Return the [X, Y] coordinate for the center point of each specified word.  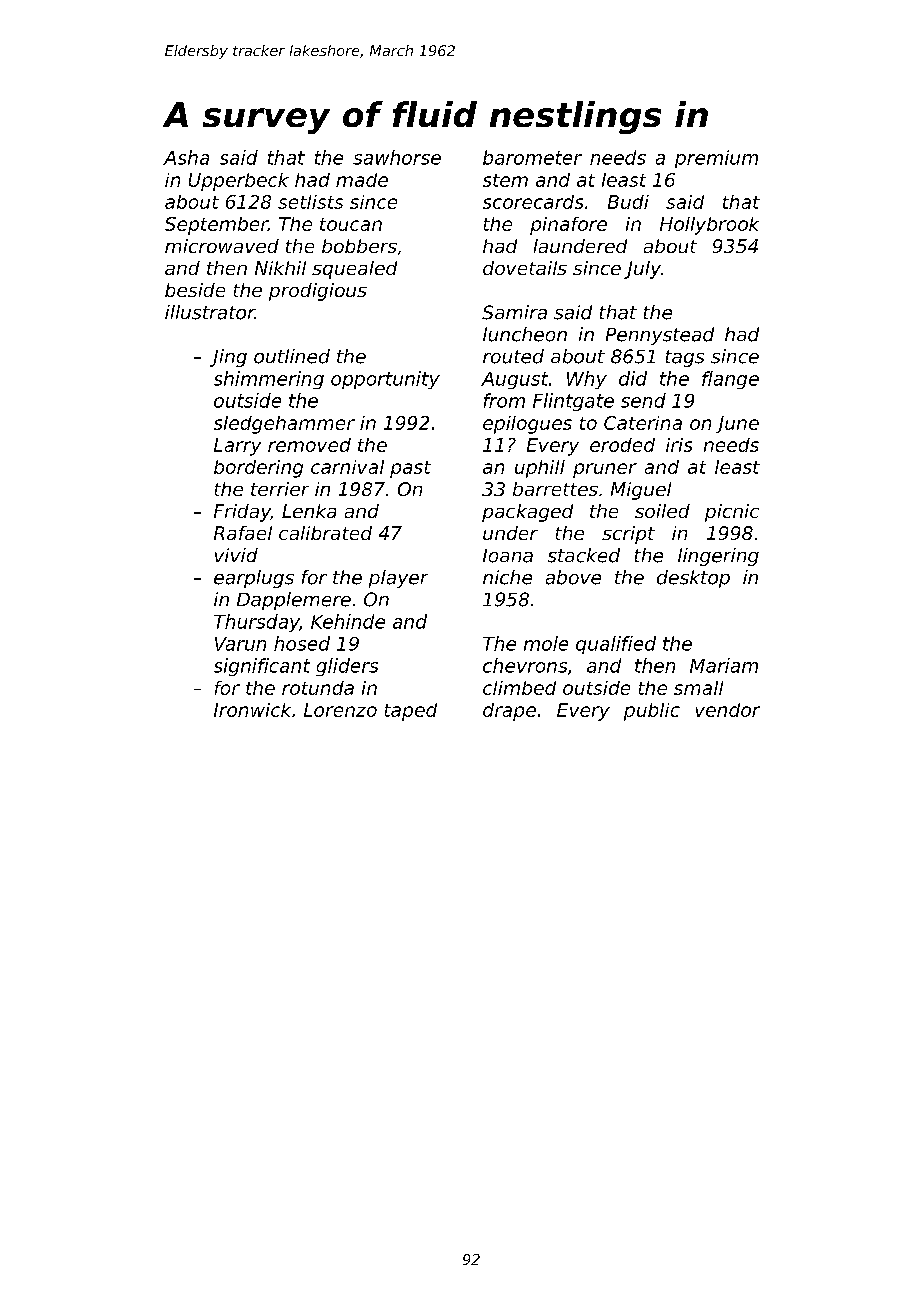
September [216, 226]
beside [195, 290]
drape [509, 712]
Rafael [243, 533]
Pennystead [660, 336]
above [573, 577]
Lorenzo [340, 710]
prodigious [318, 292]
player [398, 579]
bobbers [359, 246]
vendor [728, 710]
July [642, 270]
